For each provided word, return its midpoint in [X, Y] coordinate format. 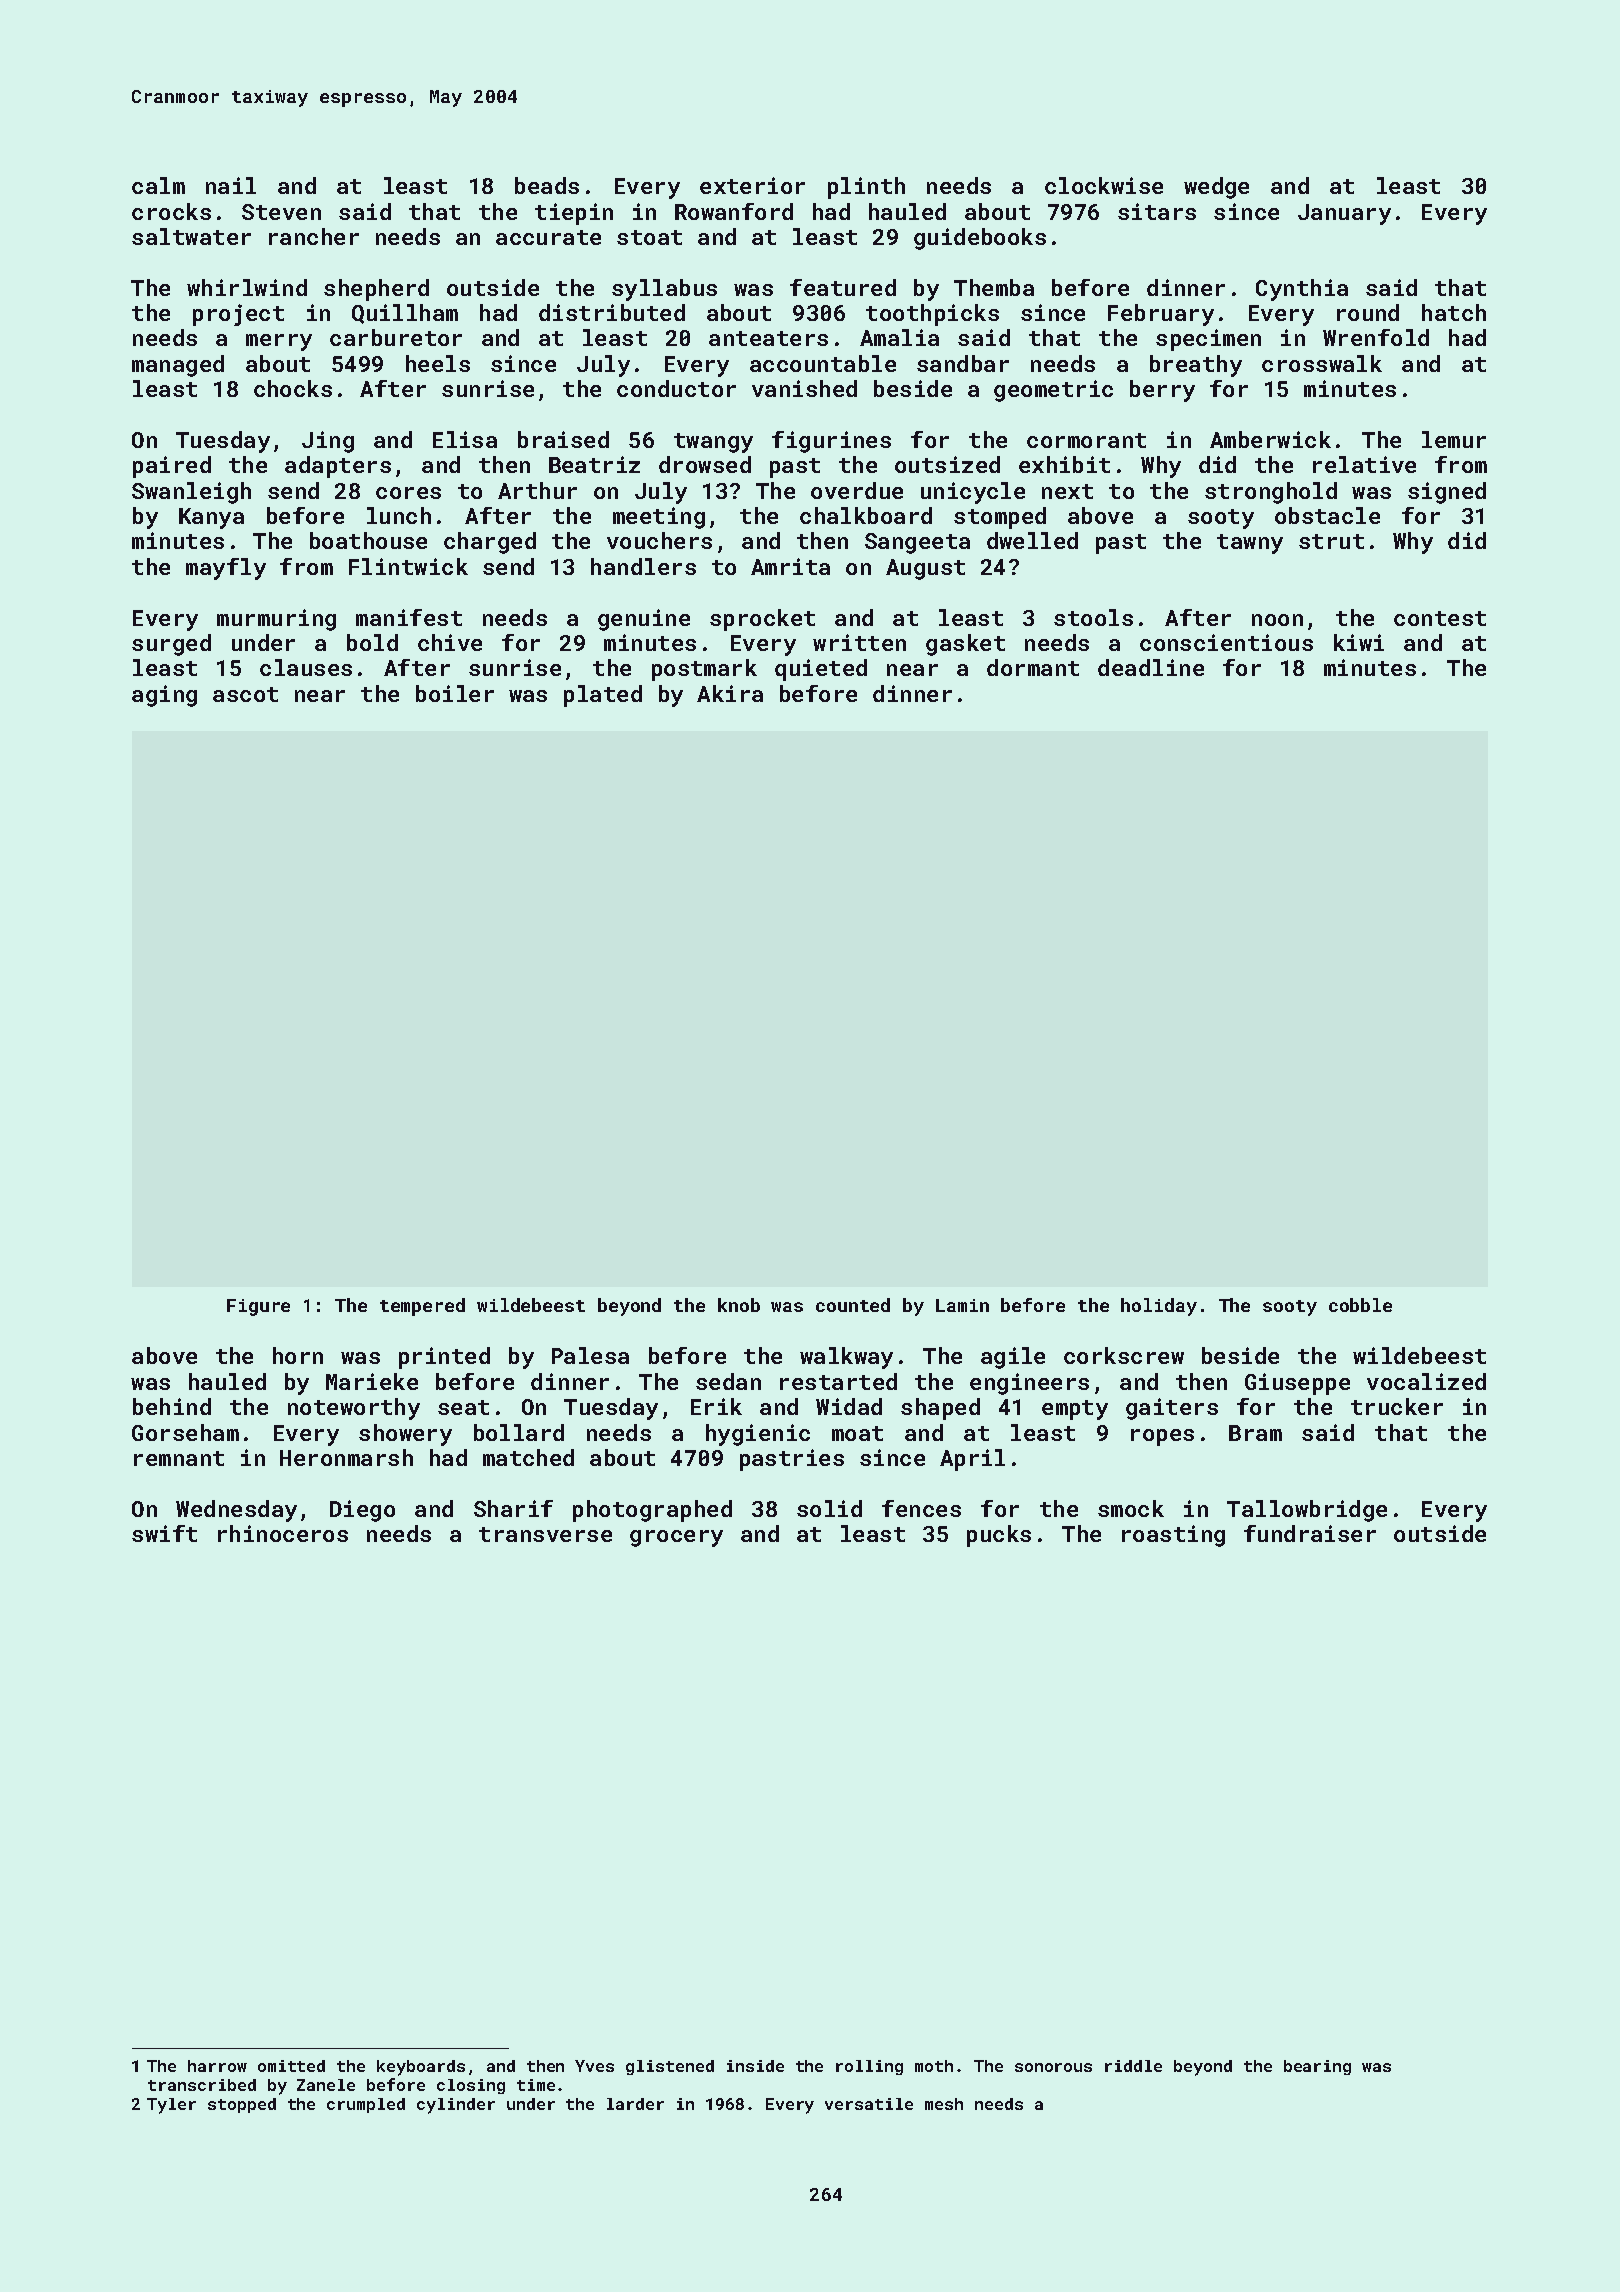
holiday [1159, 1307]
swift [164, 1533]
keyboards [421, 2068]
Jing [328, 442]
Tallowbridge [1307, 1511]
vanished [804, 388]
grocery [676, 1538]
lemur [1454, 439]
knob [739, 1305]
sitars [1157, 211]
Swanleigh [191, 493]
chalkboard [866, 515]
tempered [422, 1307]
